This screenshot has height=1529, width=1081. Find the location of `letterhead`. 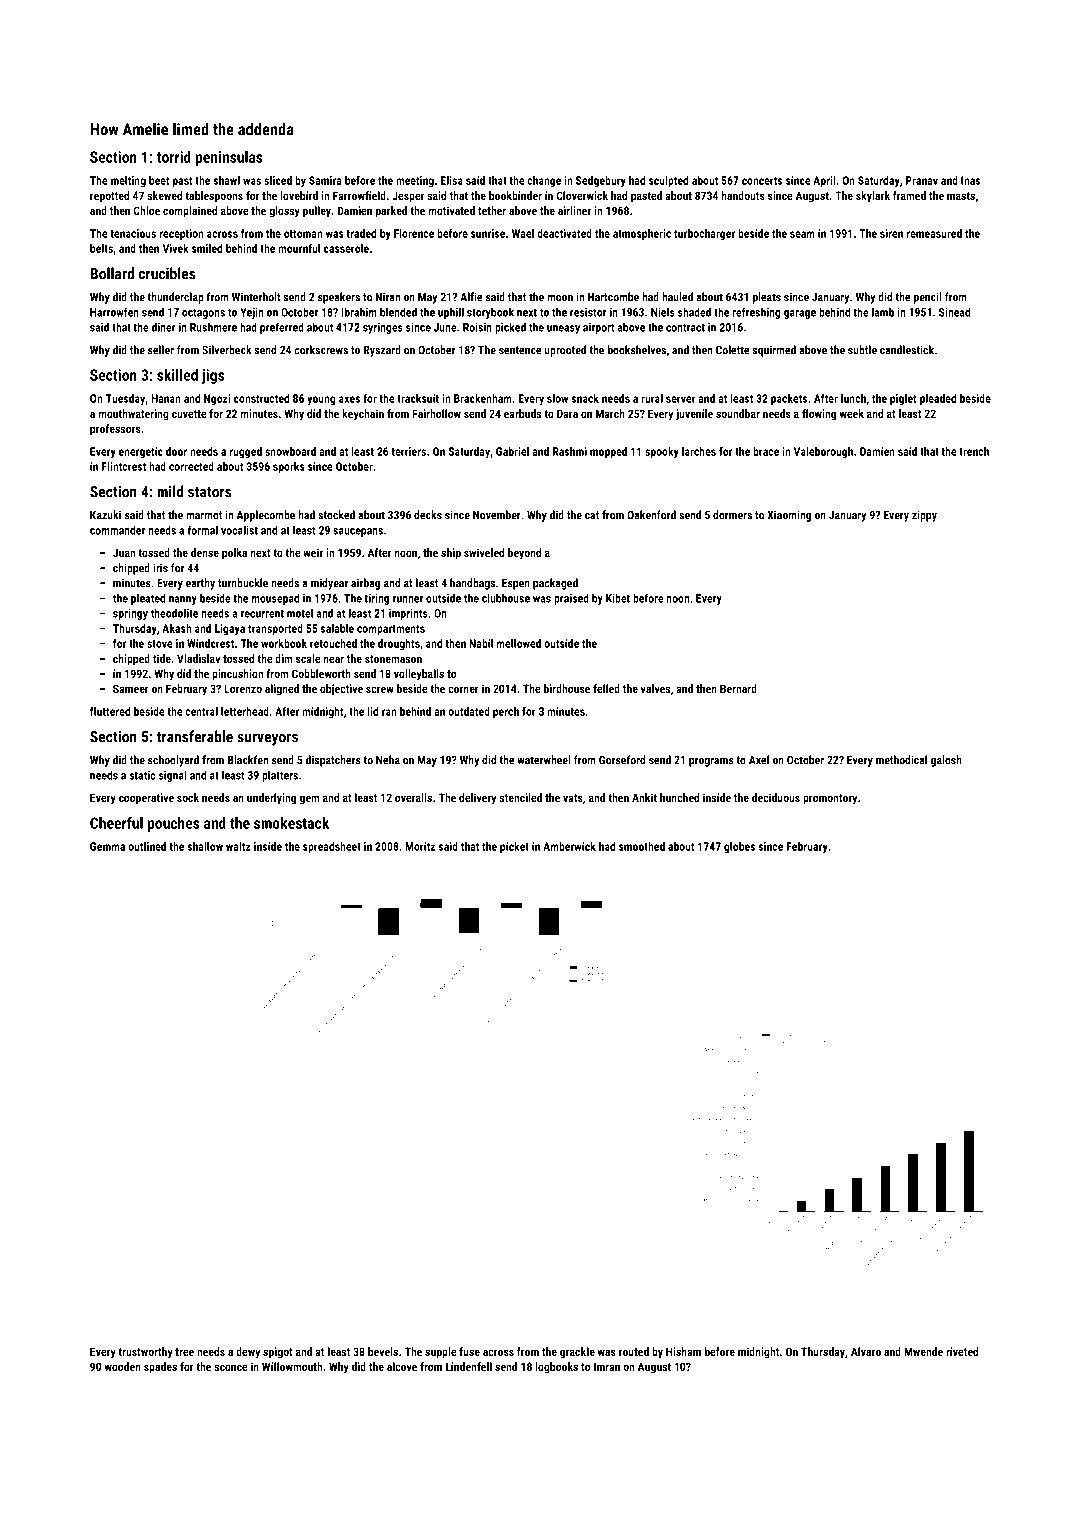

letterhead is located at coordinates (245, 711).
